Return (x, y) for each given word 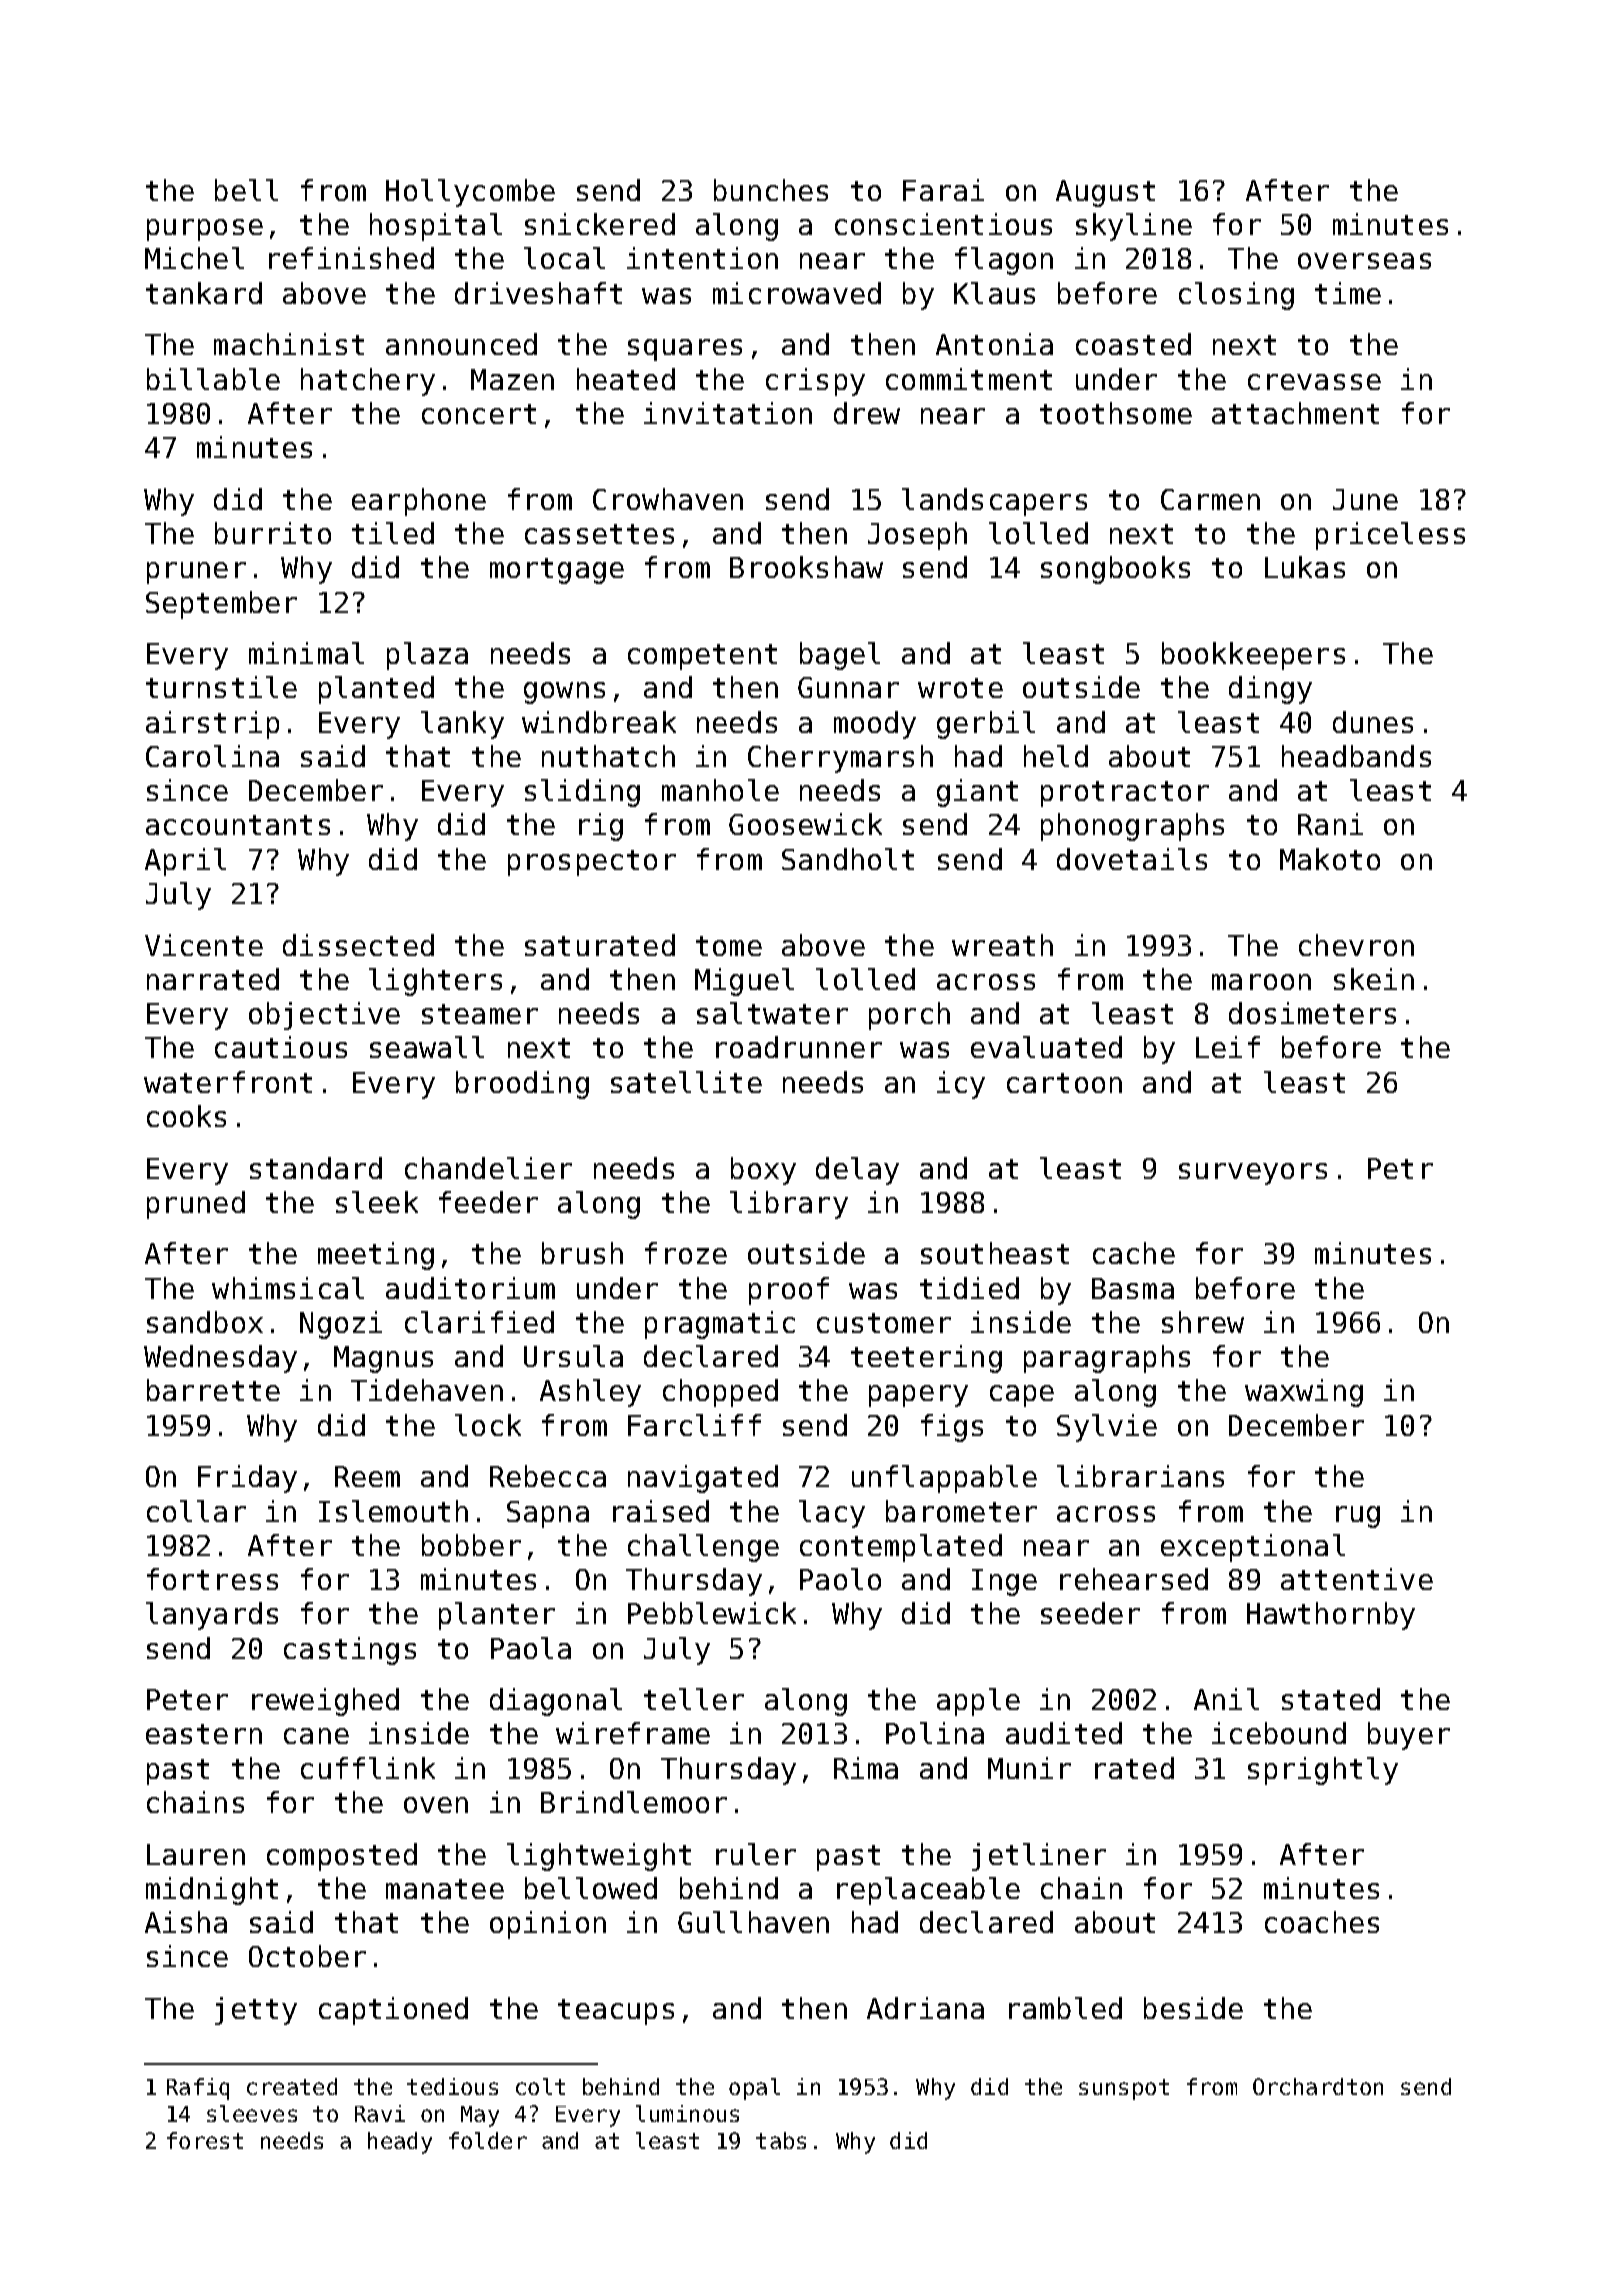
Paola (531, 1648)
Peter (187, 1699)
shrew (1203, 1322)
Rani (1330, 824)
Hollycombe (470, 193)
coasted (1133, 344)
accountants (238, 825)
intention (702, 258)
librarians (1140, 1476)
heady (400, 2143)
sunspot (1124, 2089)
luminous (687, 2113)
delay (857, 1171)
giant (977, 793)
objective (324, 1016)
